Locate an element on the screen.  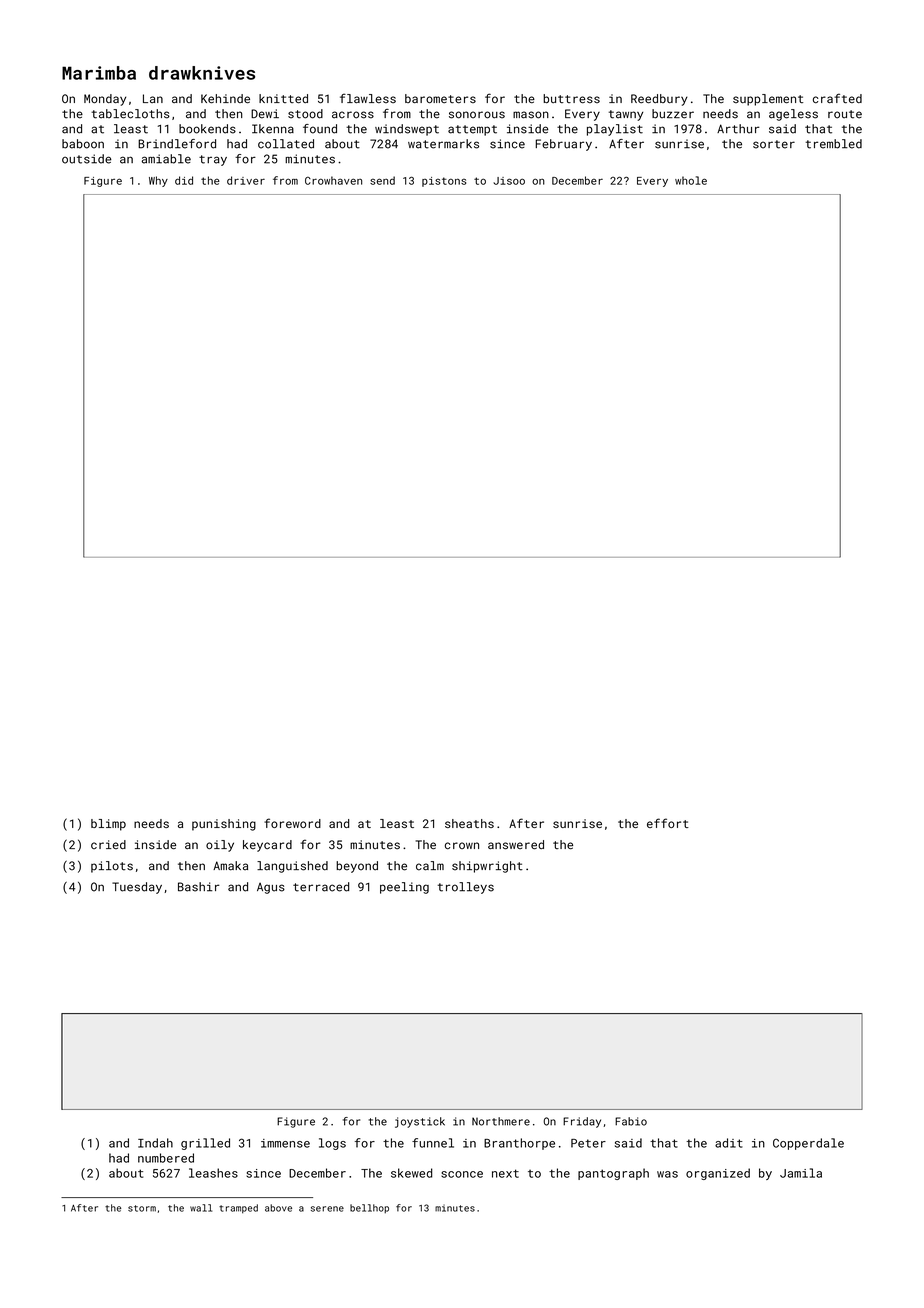
supplement is located at coordinates (768, 100).
